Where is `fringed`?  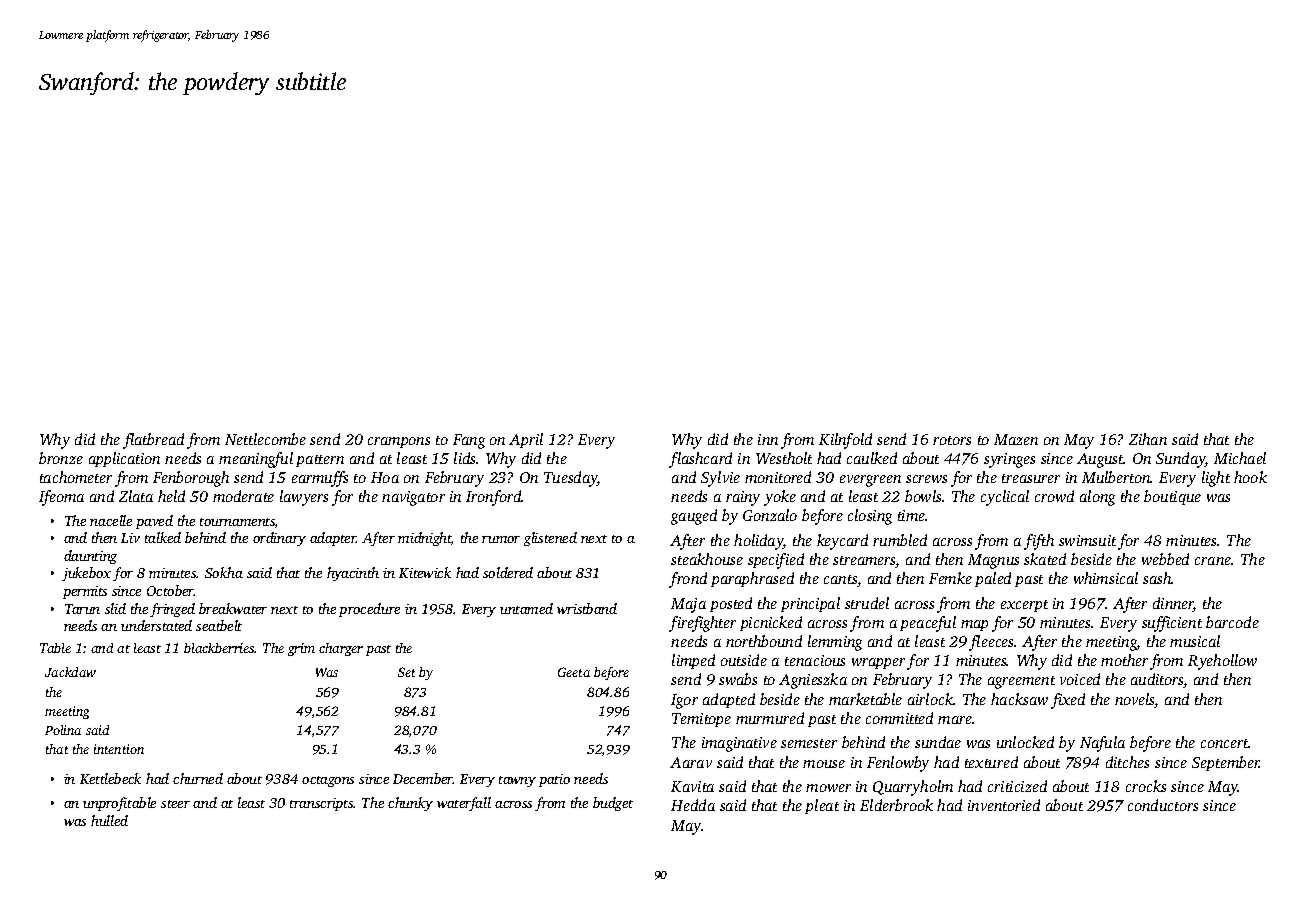 fringed is located at coordinates (172, 610).
